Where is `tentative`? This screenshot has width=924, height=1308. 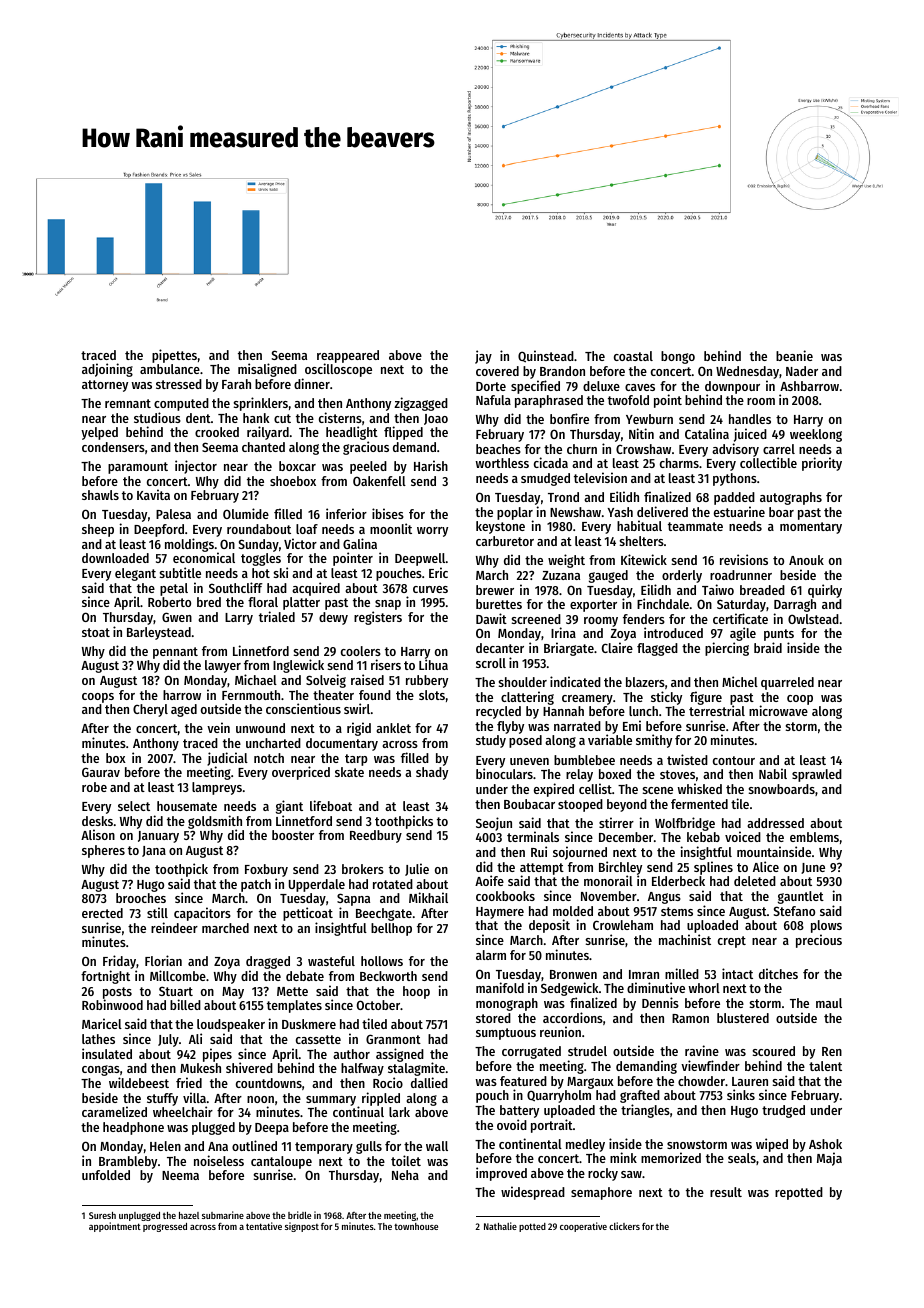
tentative is located at coordinates (264, 1226).
